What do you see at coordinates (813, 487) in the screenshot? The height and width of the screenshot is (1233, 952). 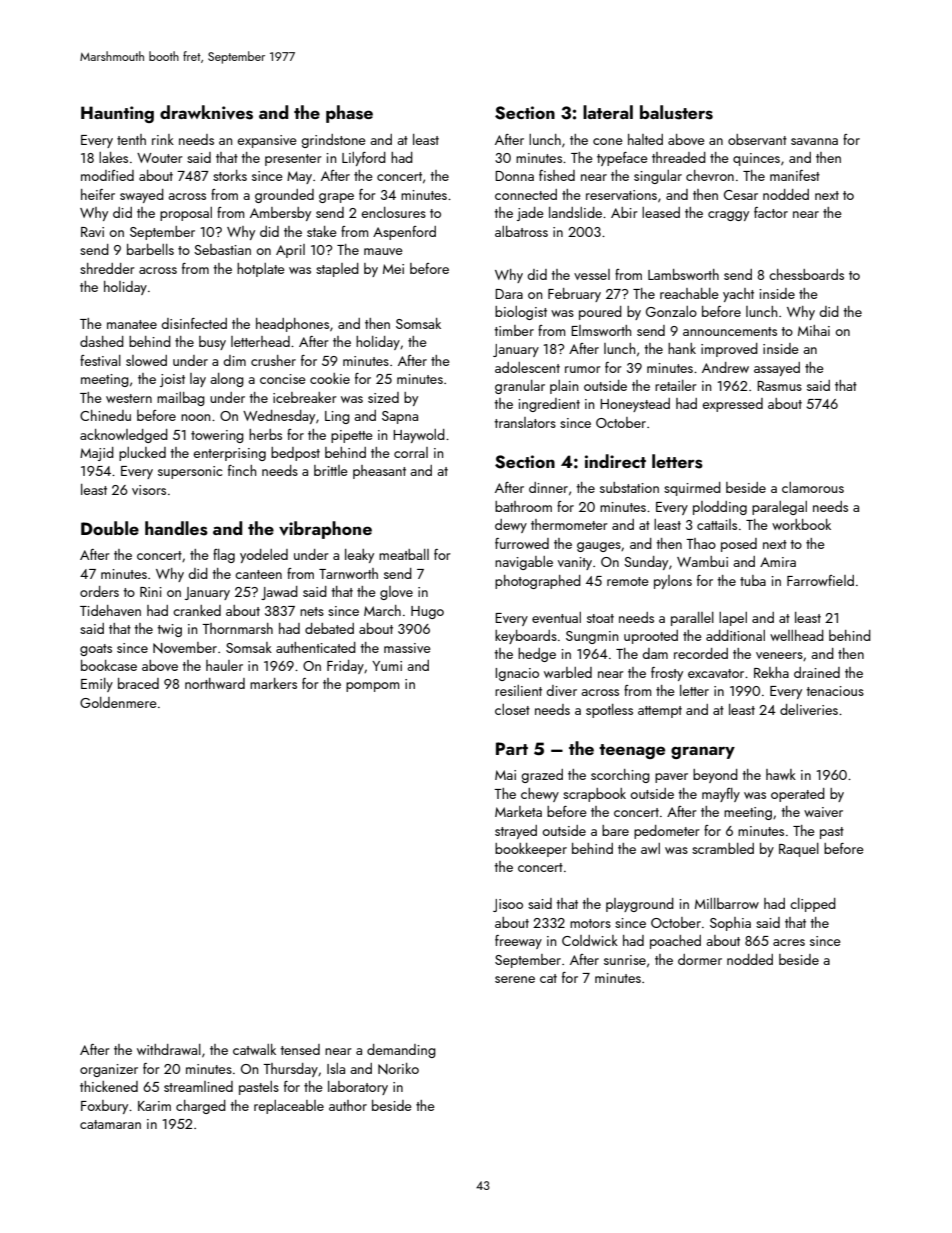 I see `clamorous` at bounding box center [813, 487].
